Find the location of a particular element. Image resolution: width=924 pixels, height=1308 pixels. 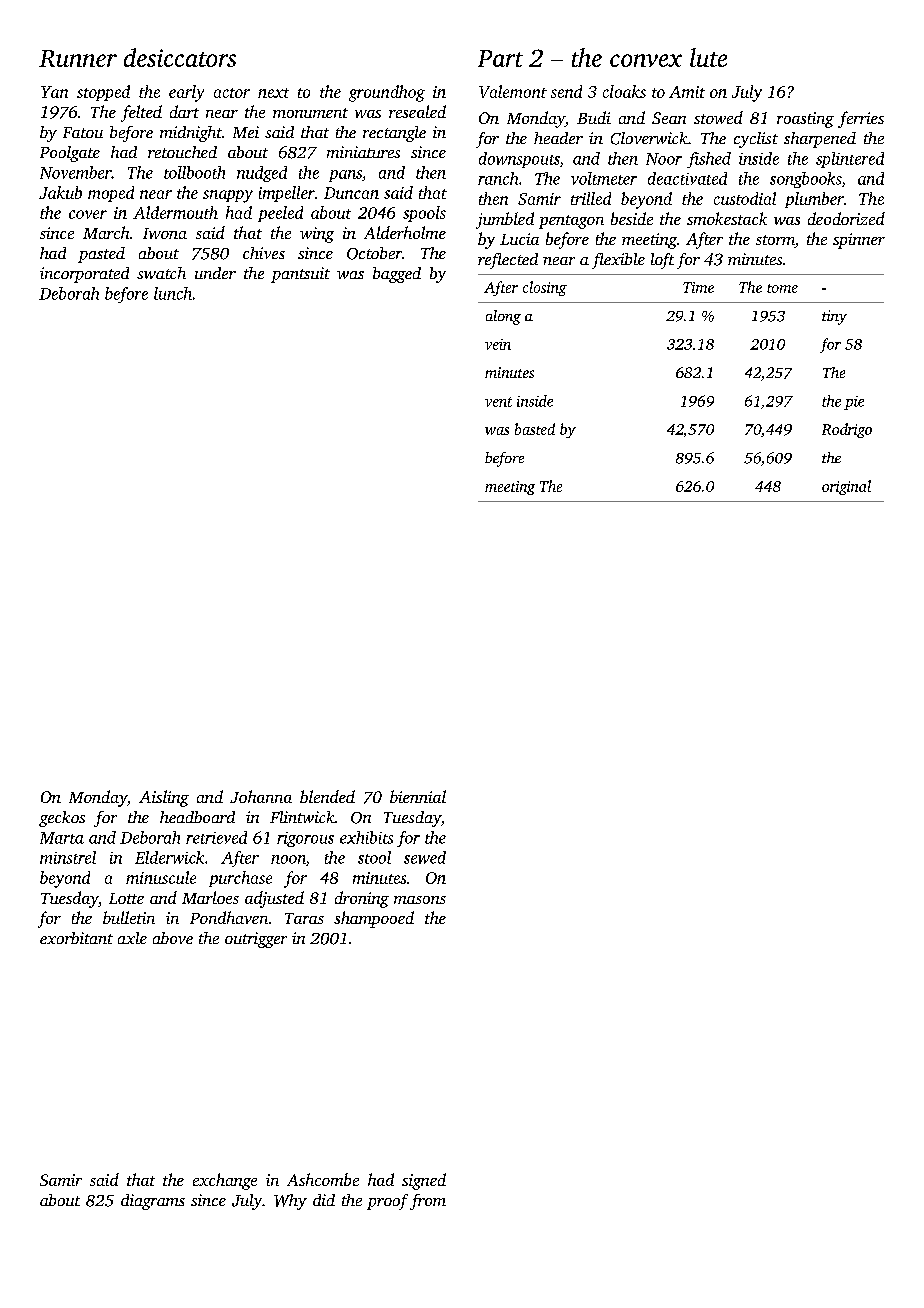

ferries is located at coordinates (861, 119).
